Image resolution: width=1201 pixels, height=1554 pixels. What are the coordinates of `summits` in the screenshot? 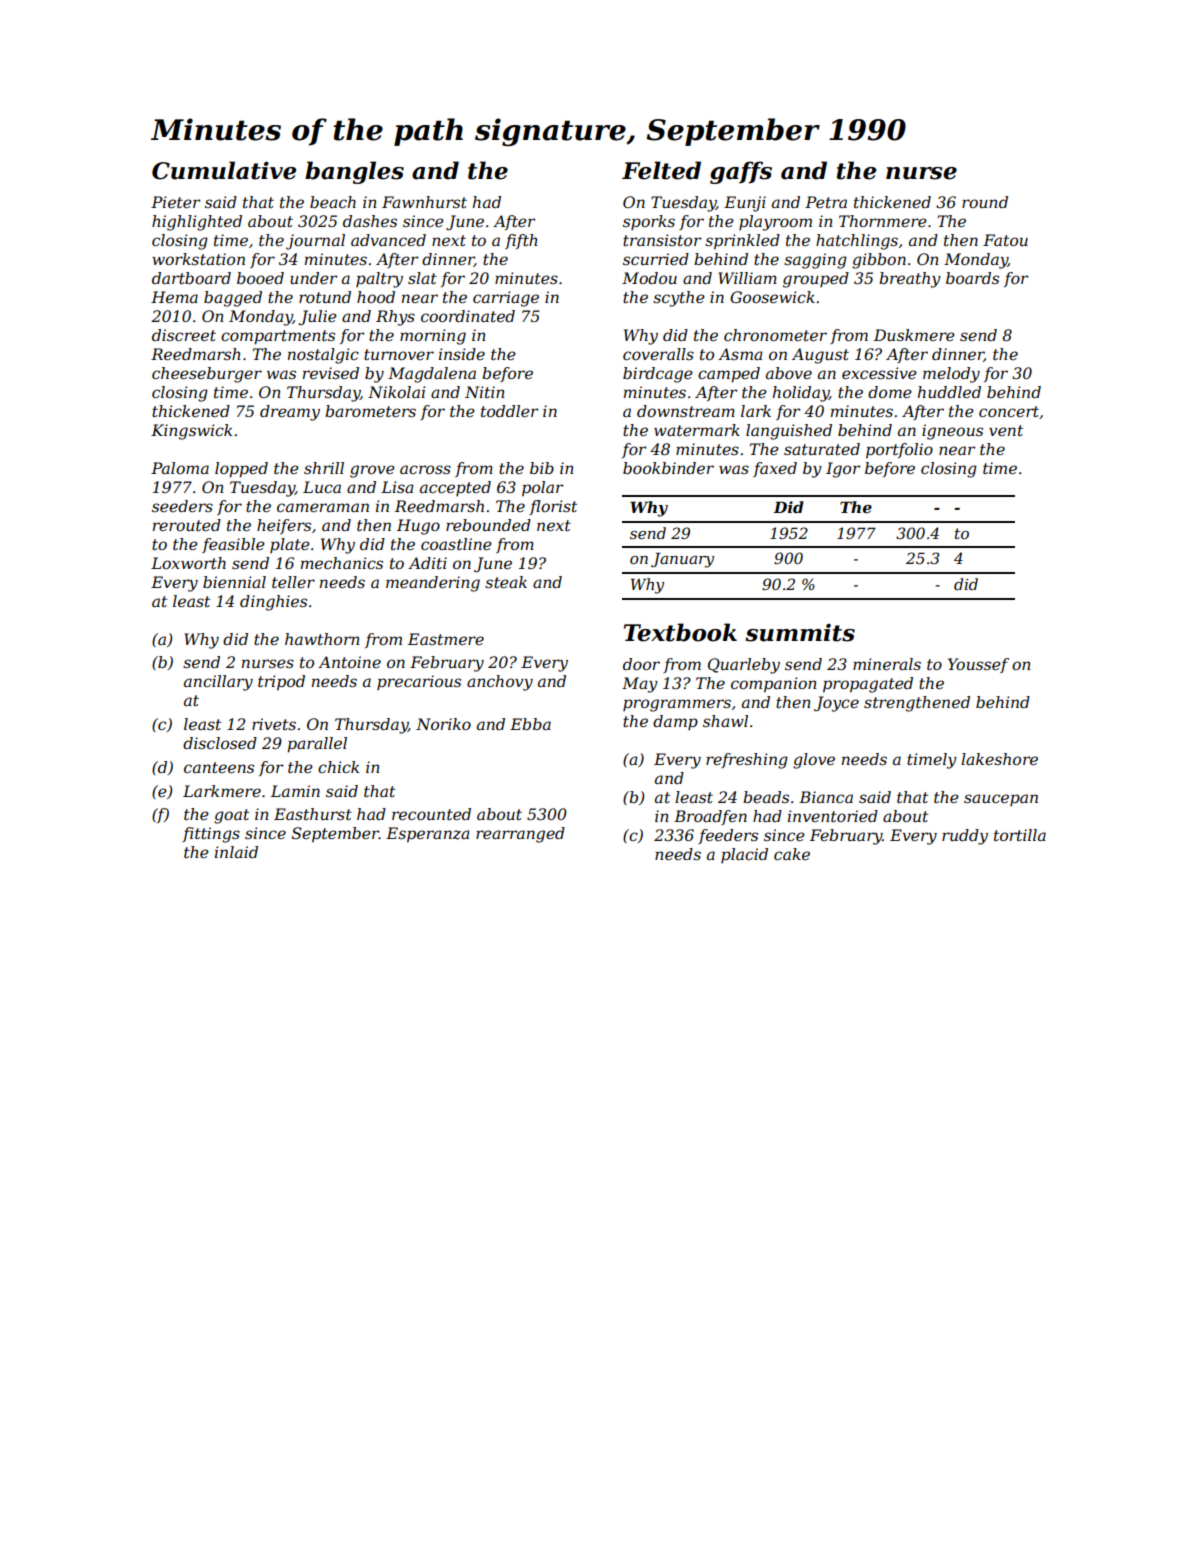 It's located at (800, 633).
